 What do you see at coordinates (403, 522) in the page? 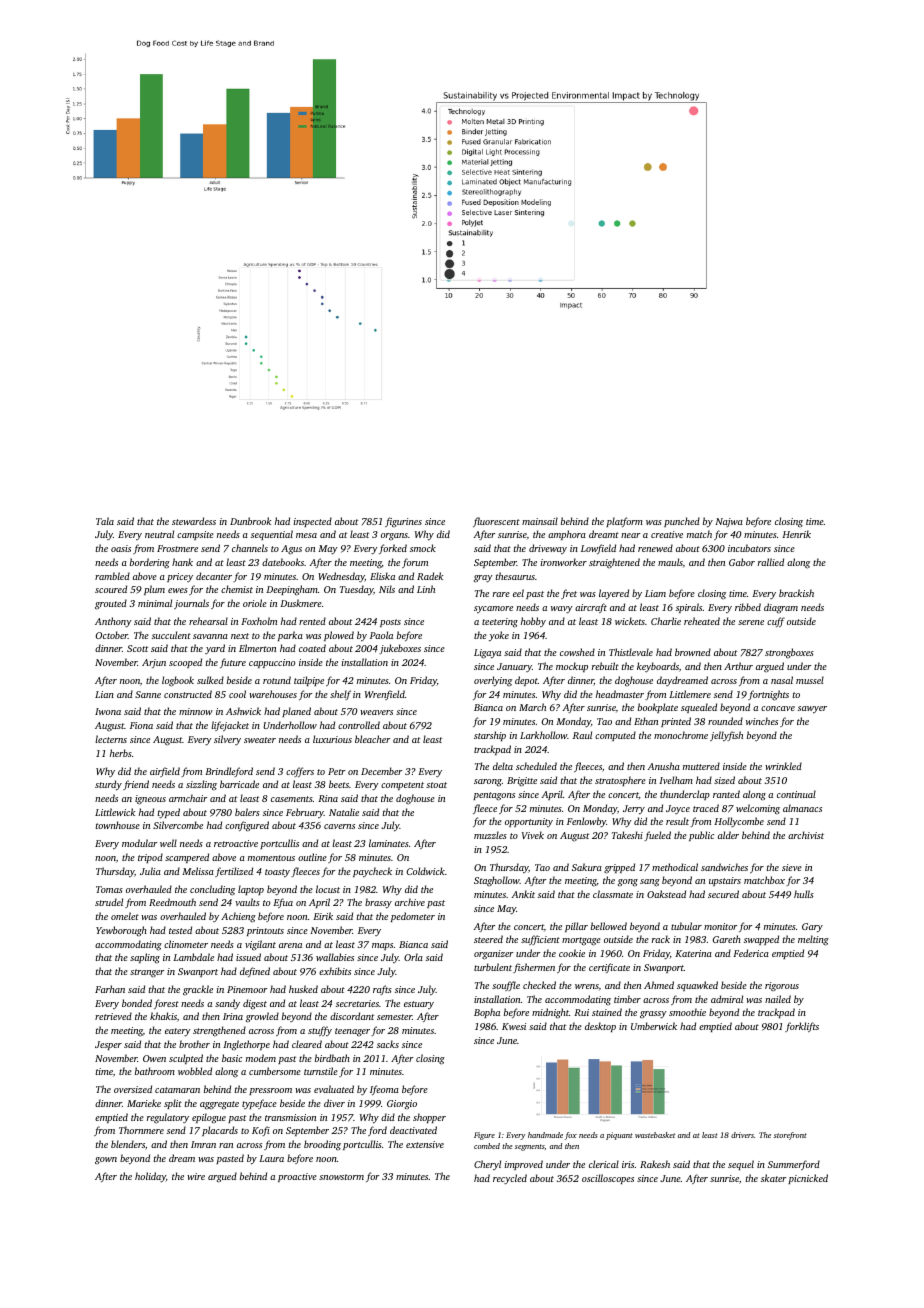
I see `figurines` at bounding box center [403, 522].
